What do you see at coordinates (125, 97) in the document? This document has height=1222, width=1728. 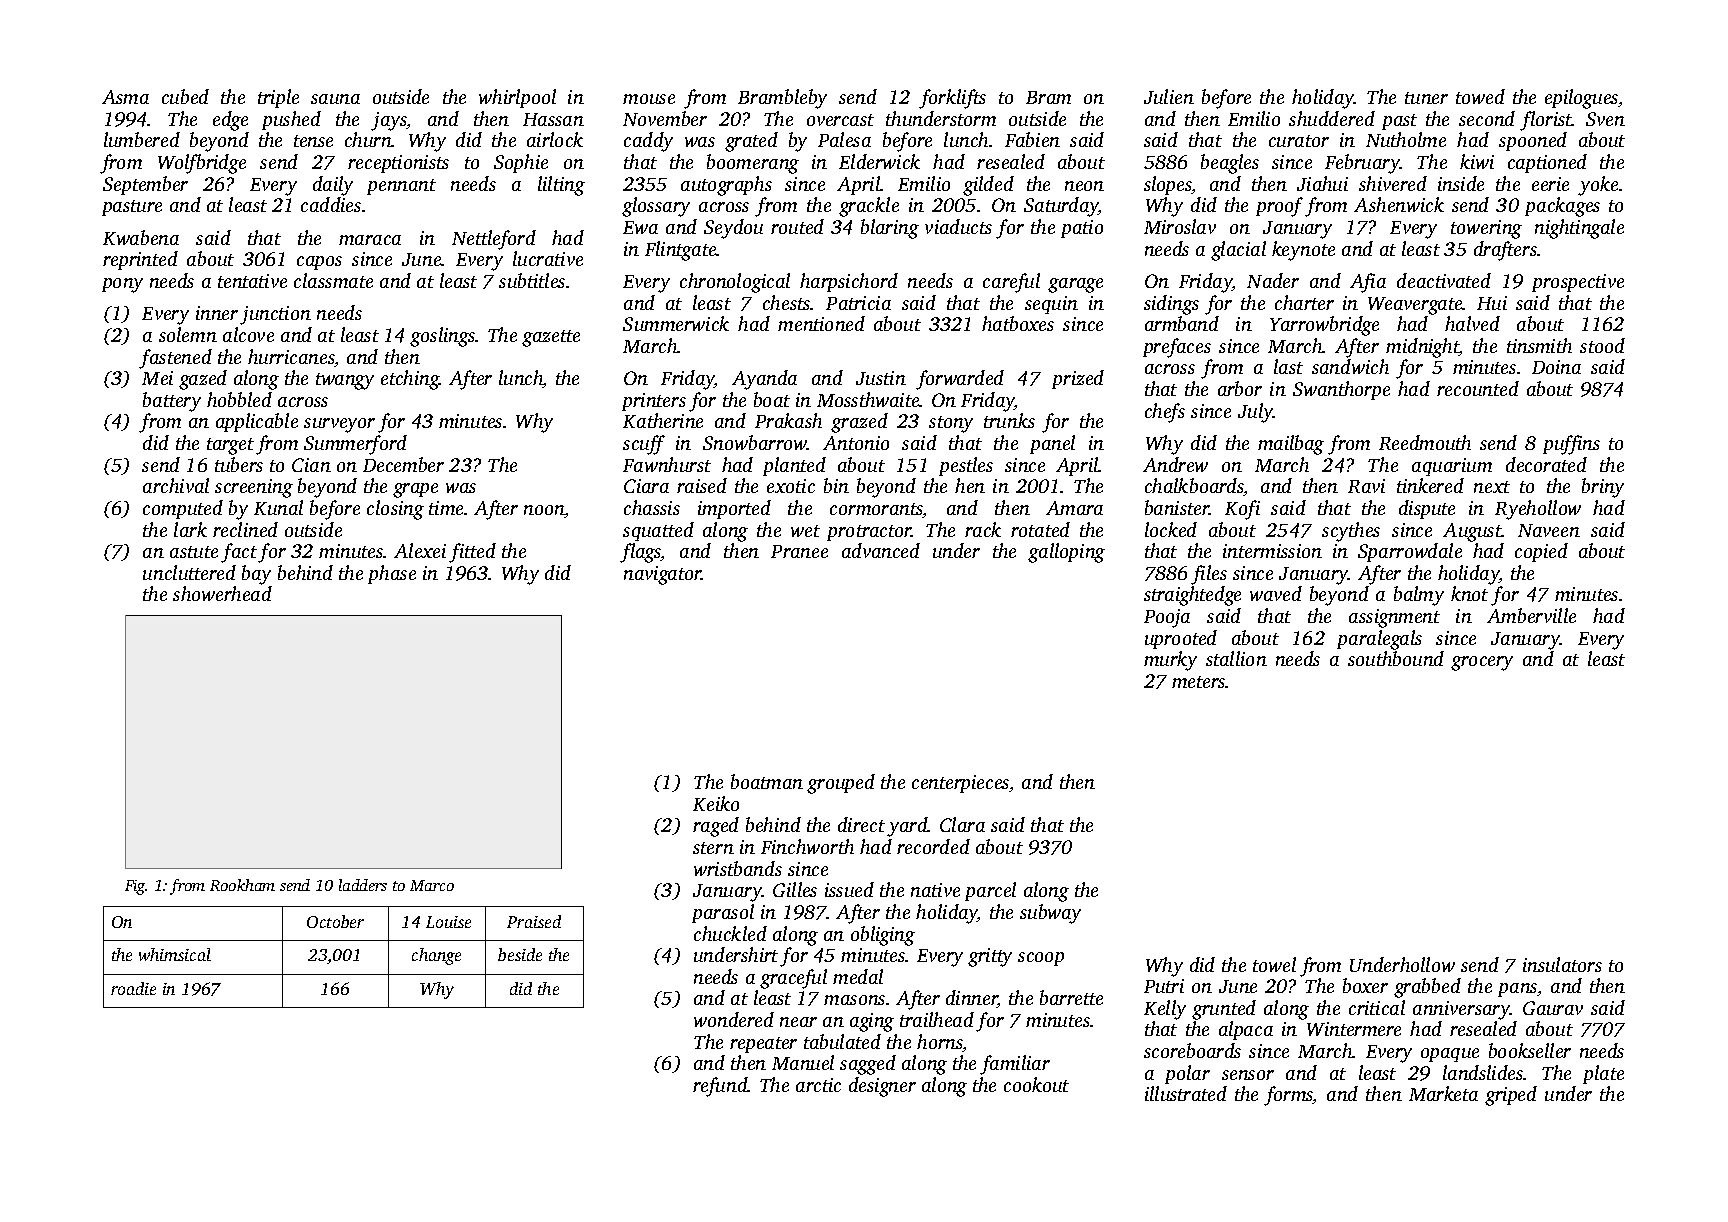 I see `Asma` at bounding box center [125, 97].
